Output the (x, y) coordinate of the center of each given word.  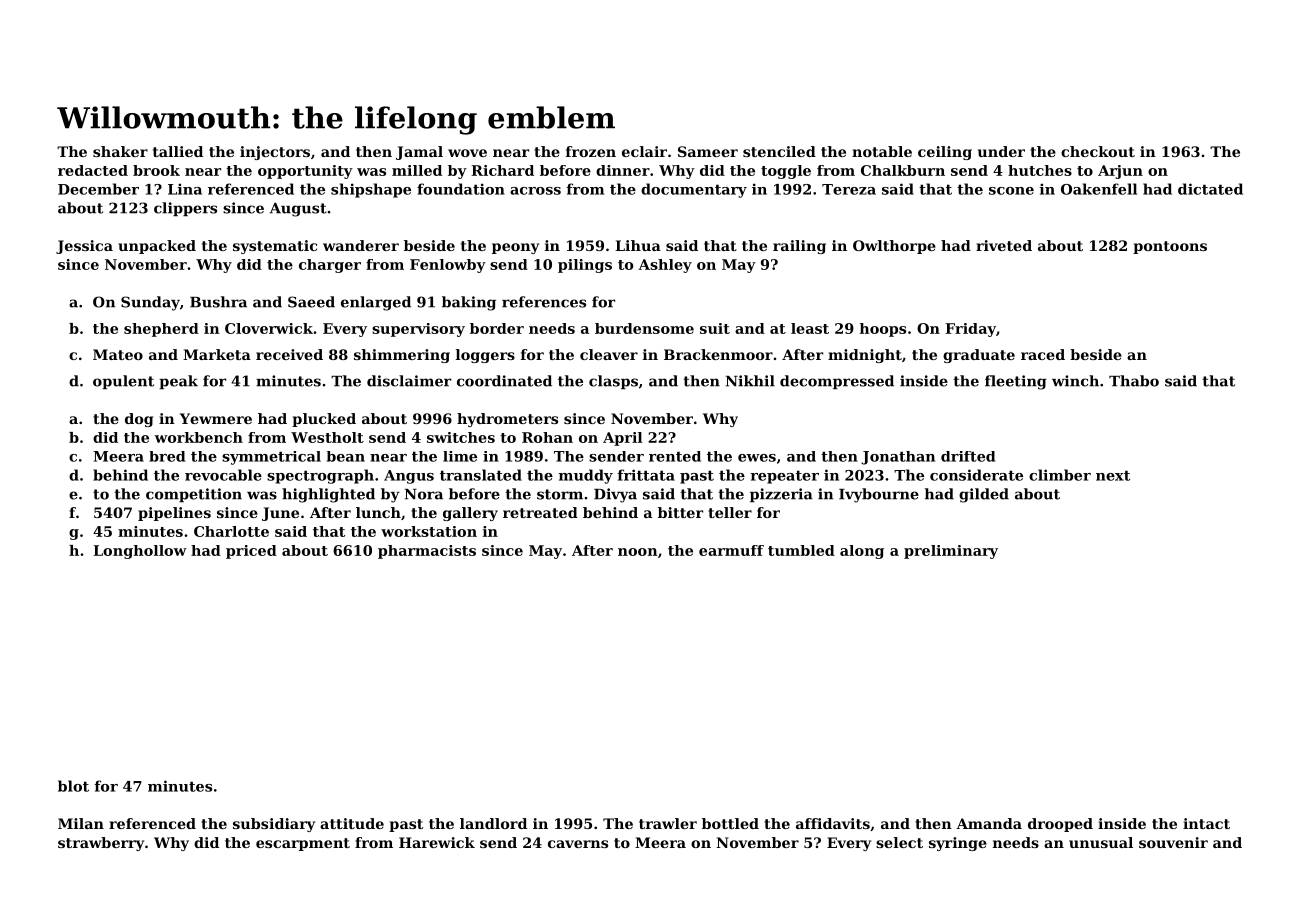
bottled (730, 823)
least (810, 328)
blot (73, 786)
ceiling (945, 153)
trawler (668, 823)
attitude (352, 823)
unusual (1101, 842)
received (289, 354)
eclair (644, 151)
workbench (198, 437)
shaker (120, 151)
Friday (971, 330)
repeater (784, 477)
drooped (1060, 825)
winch (1075, 381)
